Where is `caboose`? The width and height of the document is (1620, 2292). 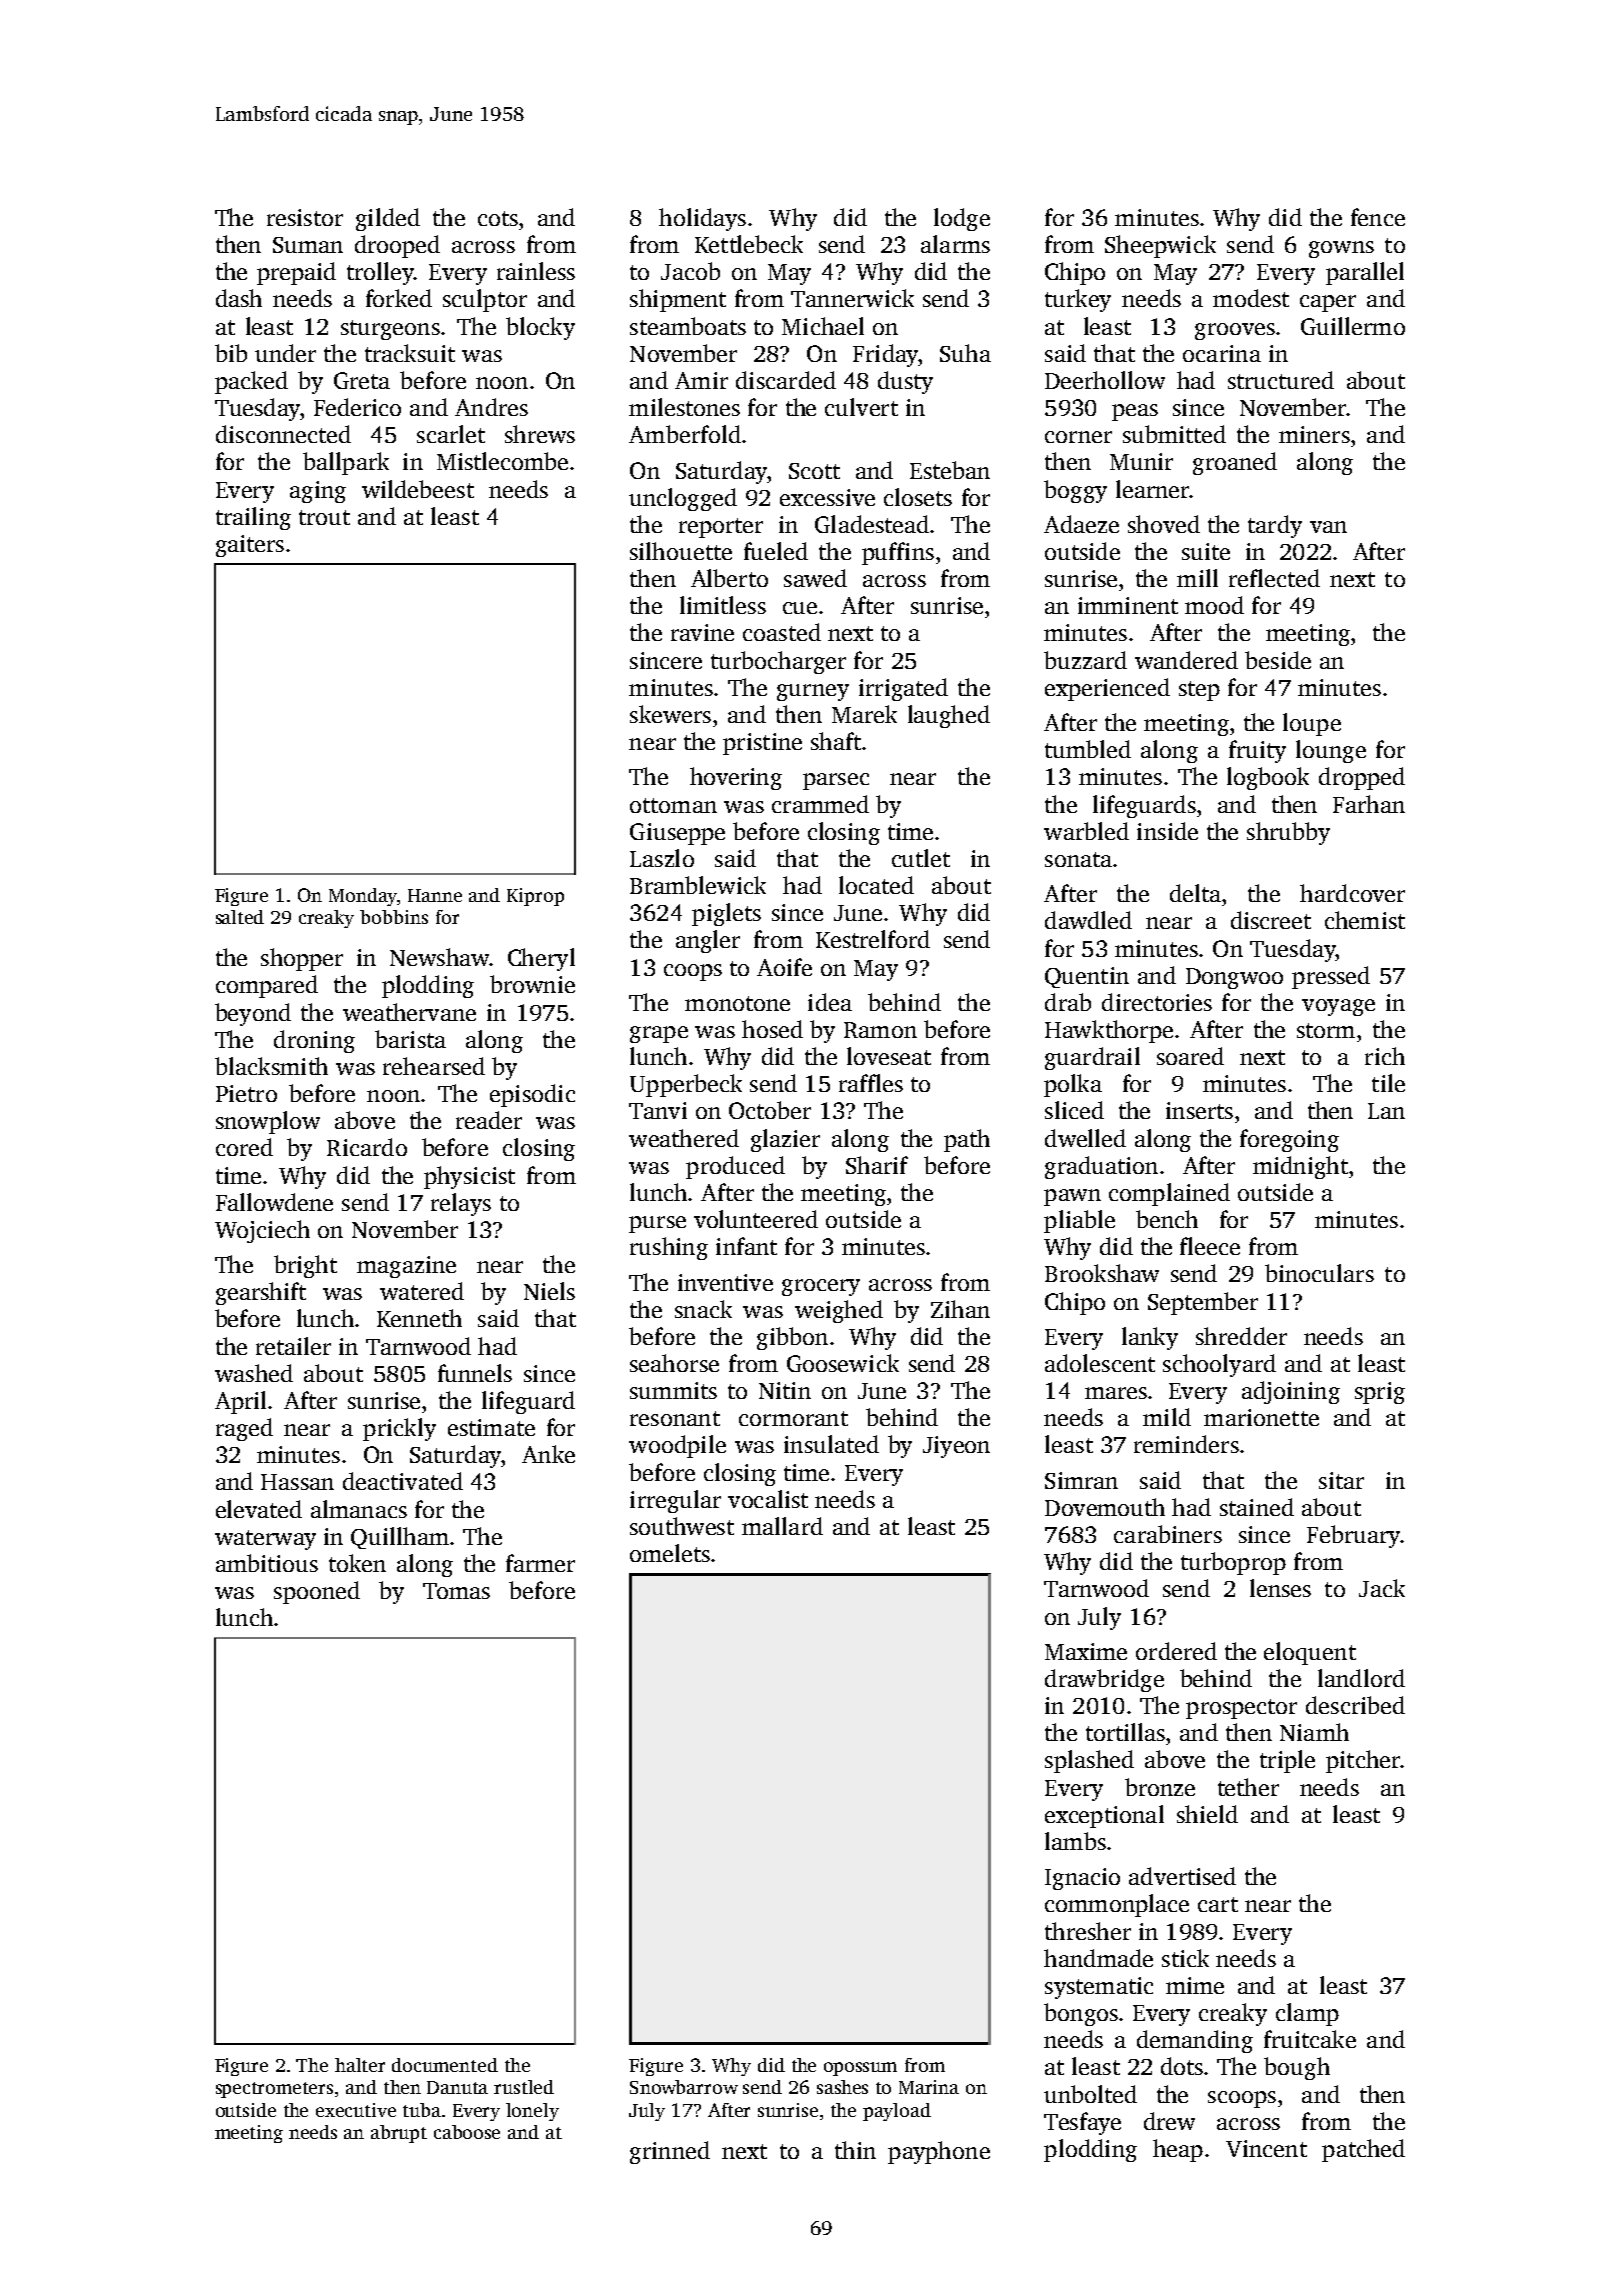 caboose is located at coordinates (467, 2132).
